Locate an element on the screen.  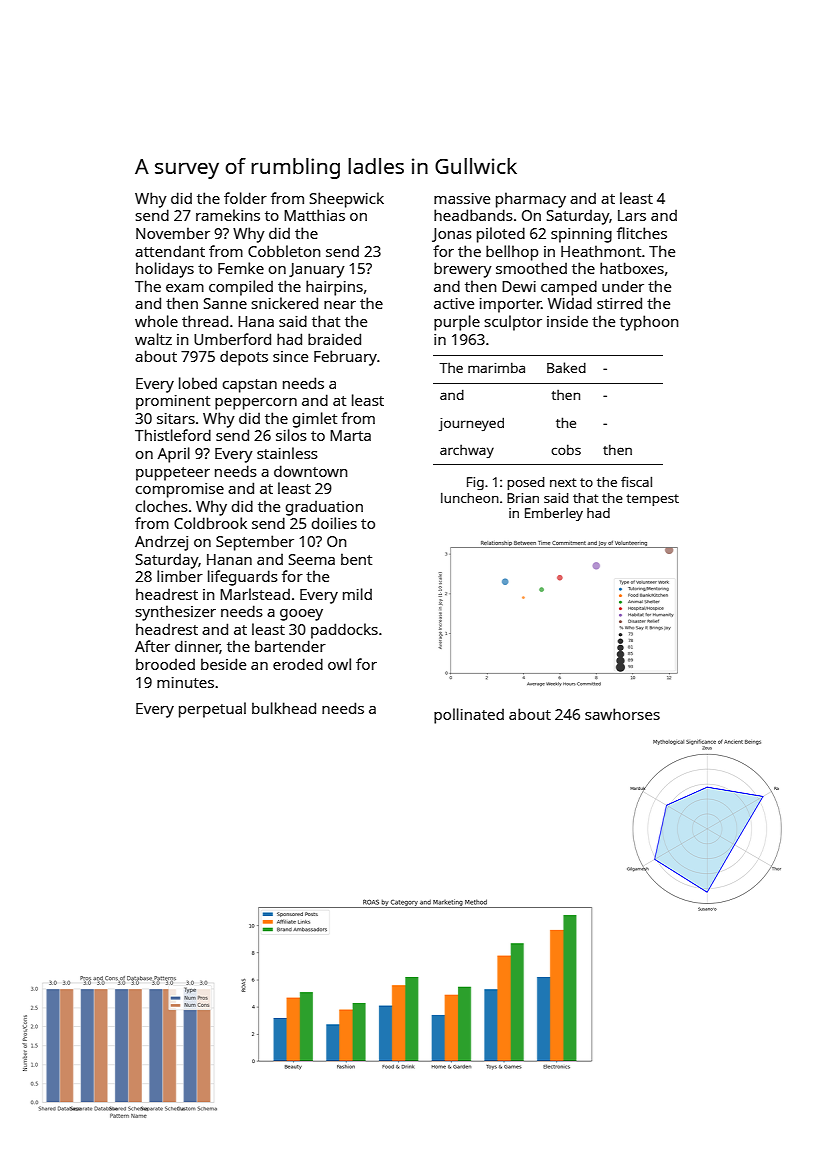
lifeguards is located at coordinates (243, 578).
